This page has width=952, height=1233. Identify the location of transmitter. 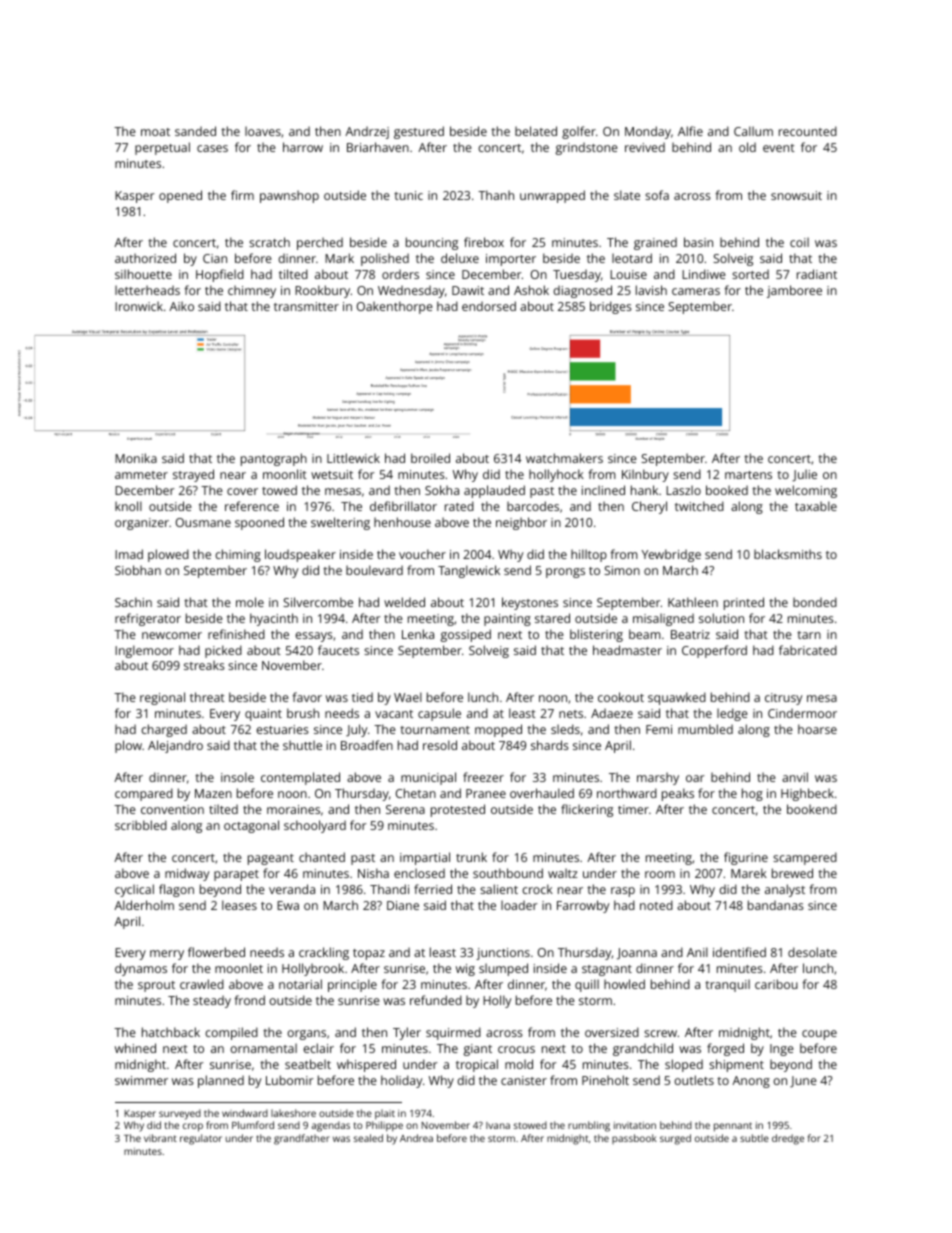
(306, 306).
